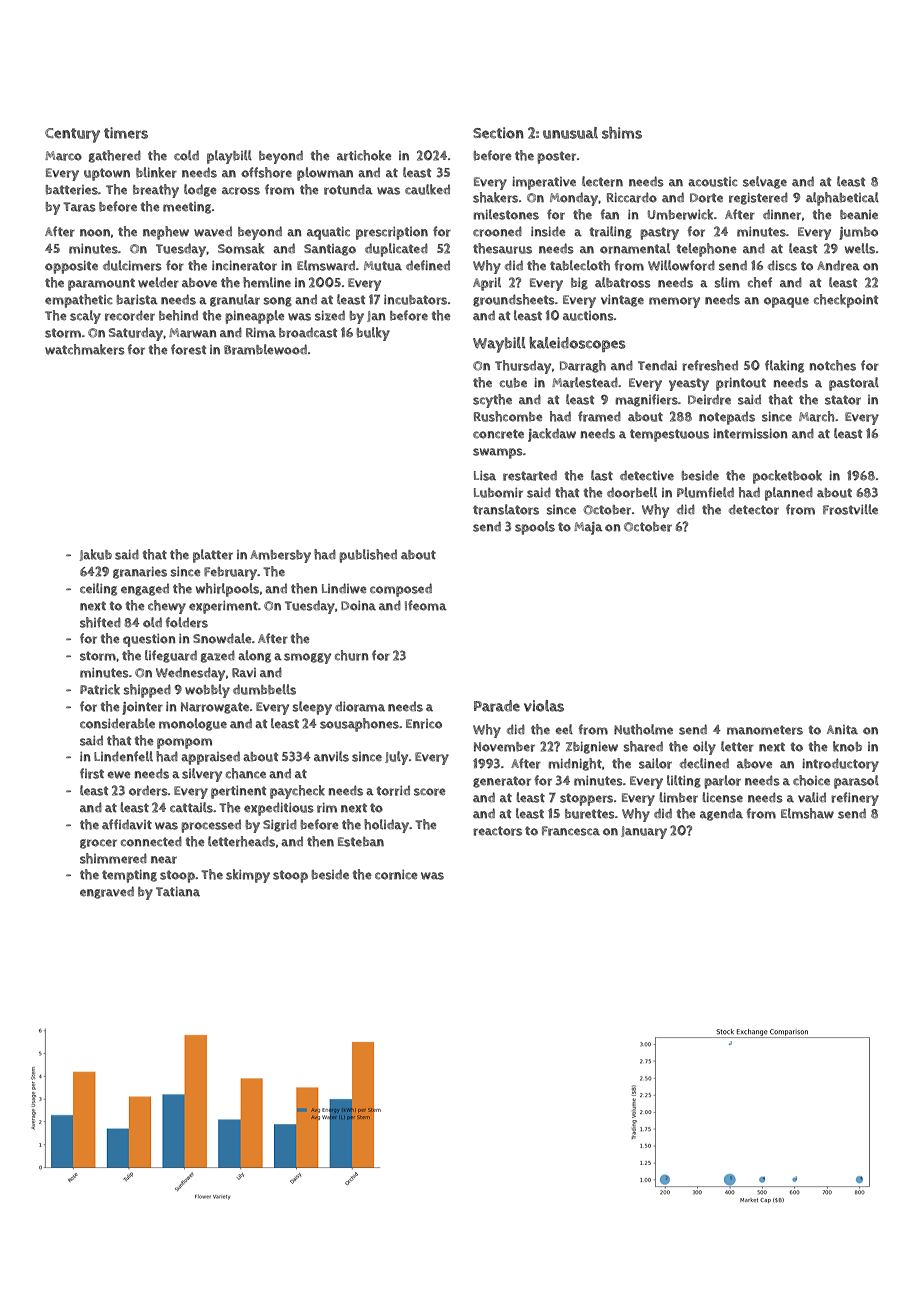 Image resolution: width=924 pixels, height=1308 pixels. Describe the element at coordinates (807, 813) in the screenshot. I see `Elmshaw` at that location.
